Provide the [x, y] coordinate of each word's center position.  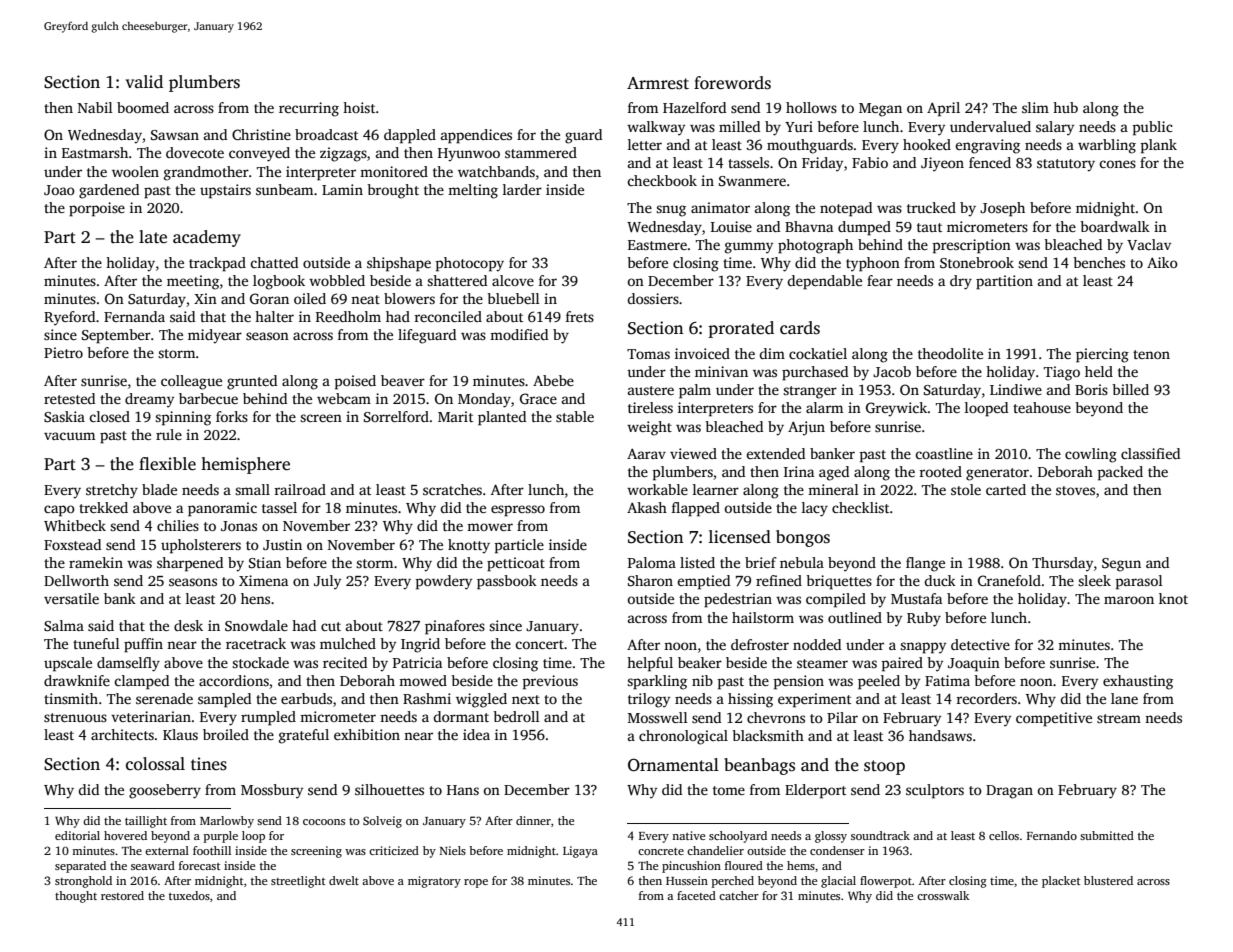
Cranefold [1009, 580]
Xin [205, 298]
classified [1150, 453]
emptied [703, 582]
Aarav [646, 454]
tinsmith [71, 698]
